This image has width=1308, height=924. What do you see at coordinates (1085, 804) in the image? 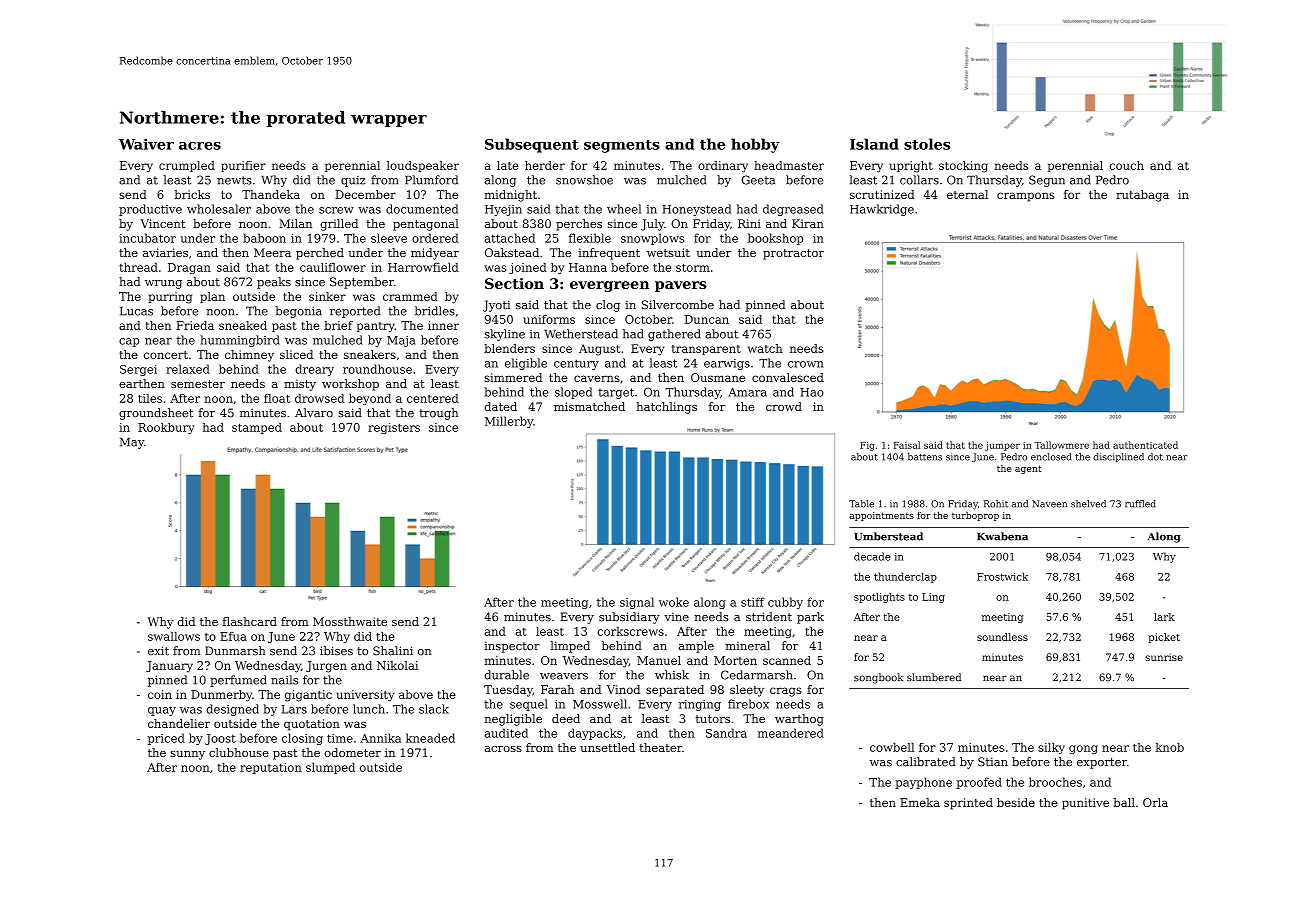
I see `punitive` at bounding box center [1085, 804].
